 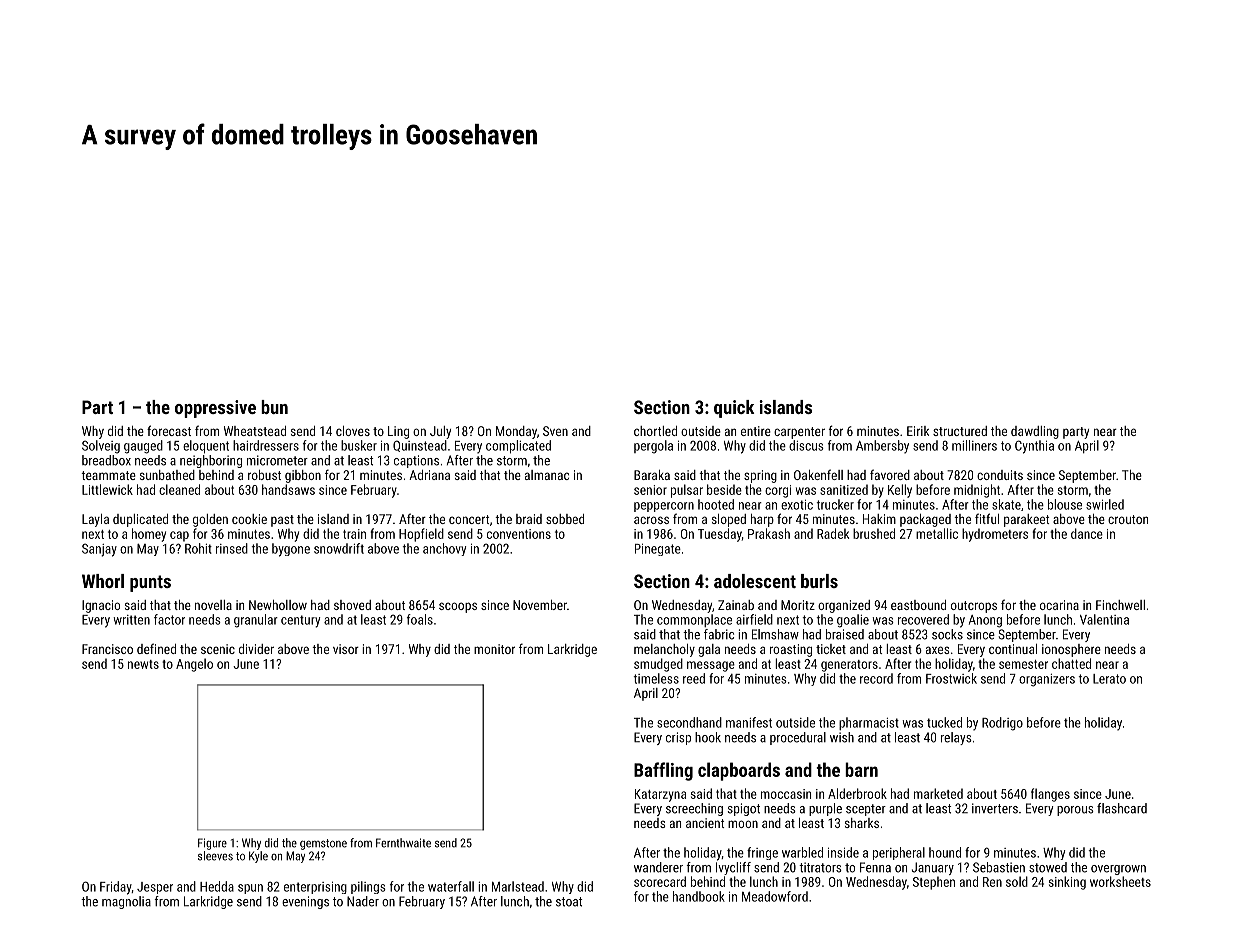 I want to click on rinsed, so click(x=232, y=548).
